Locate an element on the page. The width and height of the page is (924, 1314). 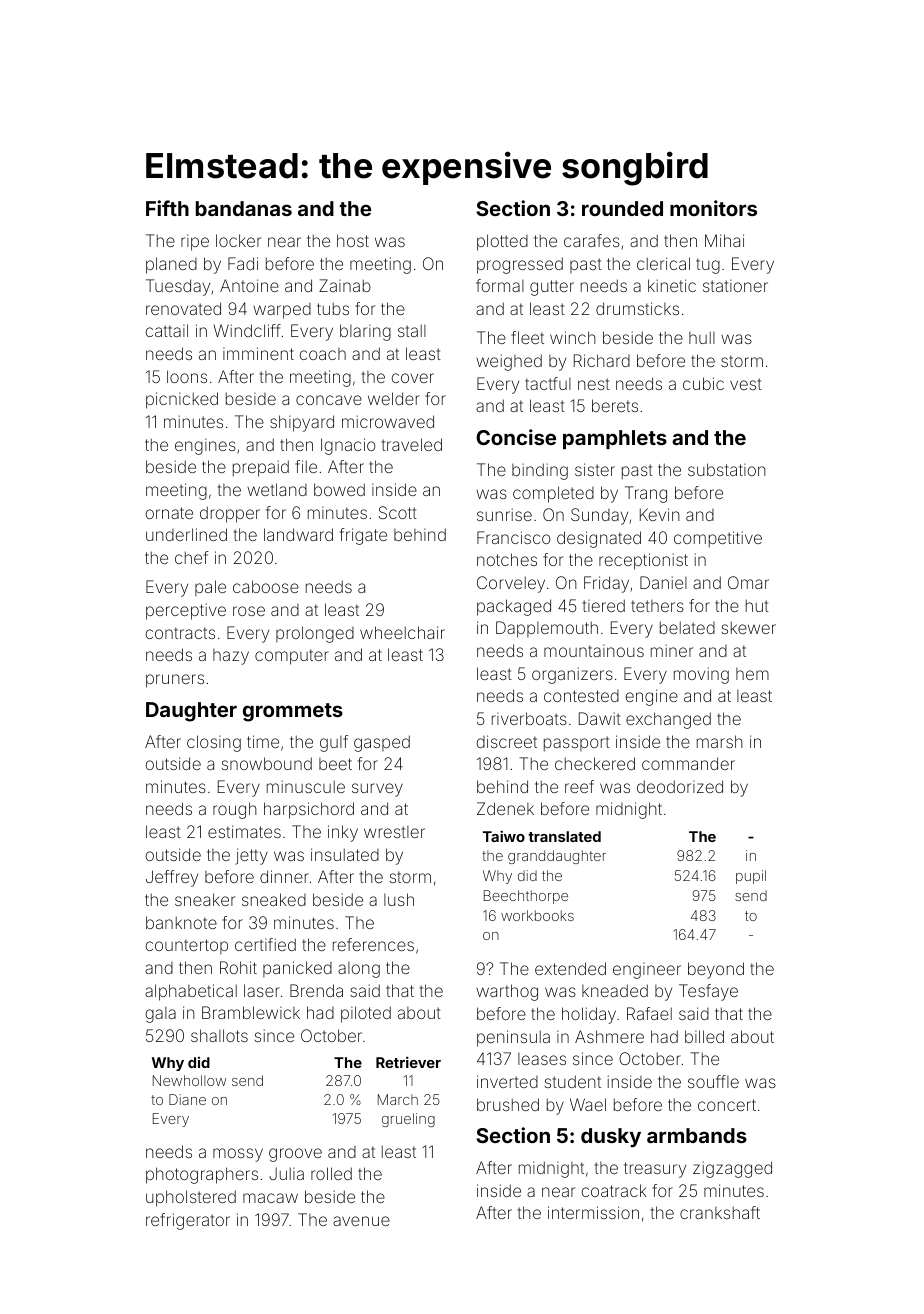
armbands is located at coordinates (697, 1135).
